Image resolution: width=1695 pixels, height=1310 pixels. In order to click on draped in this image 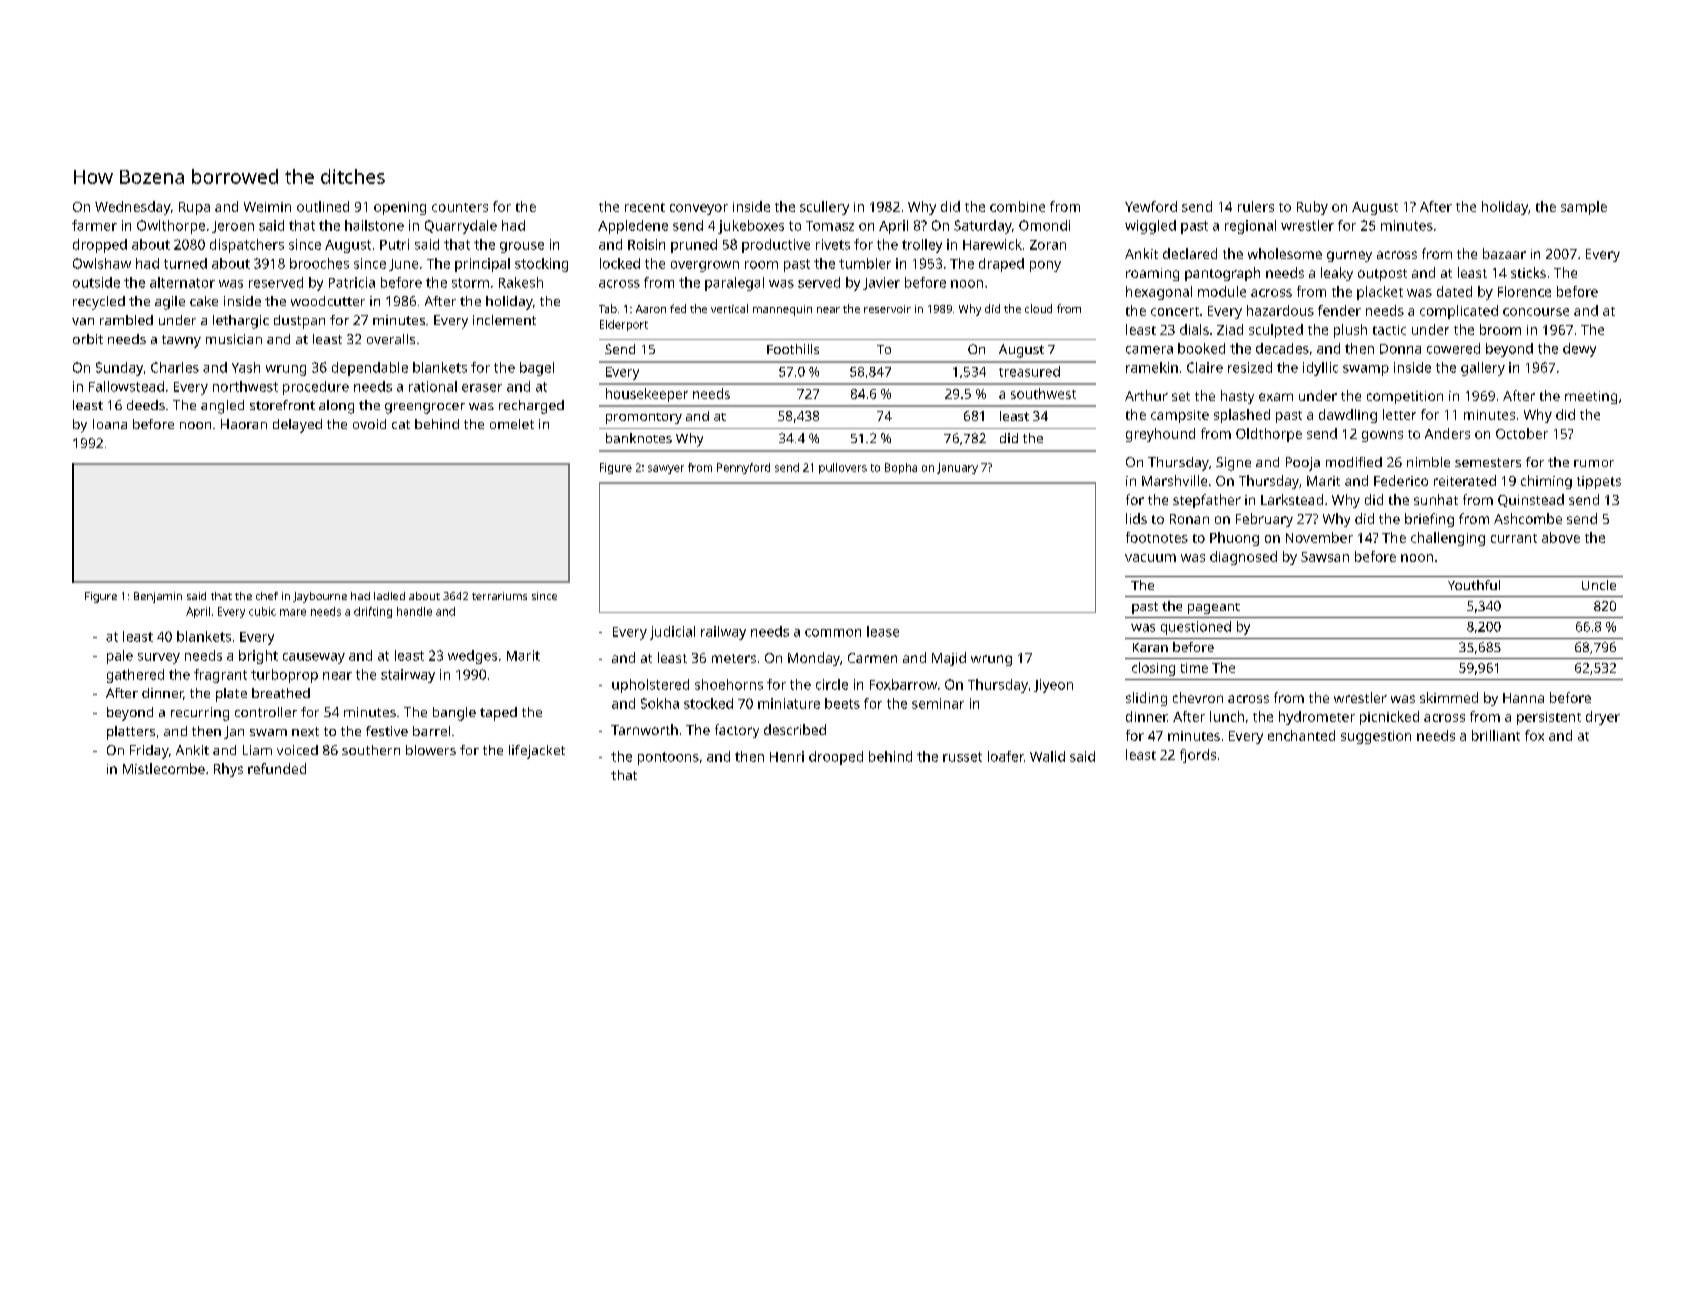, I will do `click(1001, 265)`.
